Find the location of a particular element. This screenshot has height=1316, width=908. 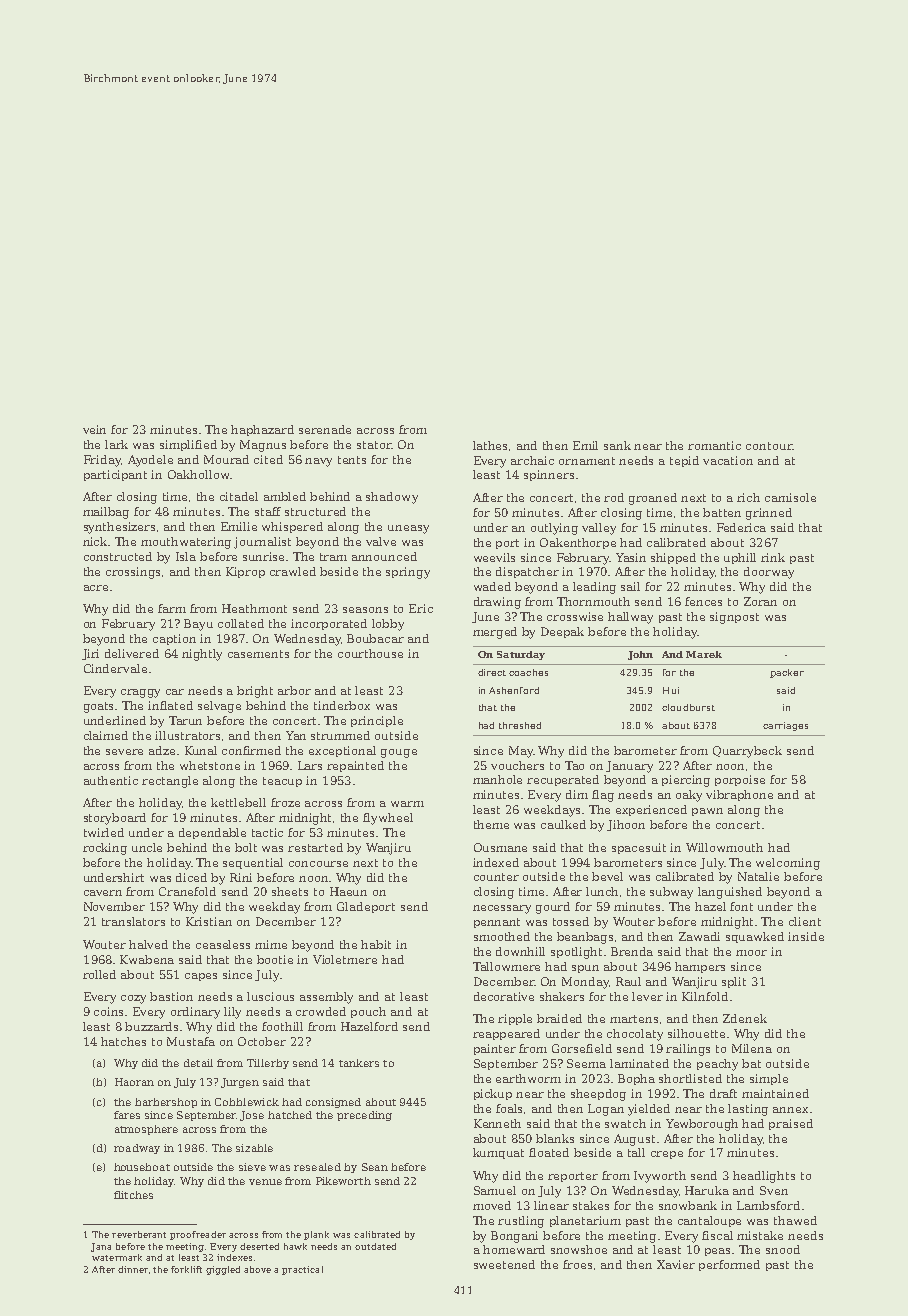

vein is located at coordinates (94, 429).
